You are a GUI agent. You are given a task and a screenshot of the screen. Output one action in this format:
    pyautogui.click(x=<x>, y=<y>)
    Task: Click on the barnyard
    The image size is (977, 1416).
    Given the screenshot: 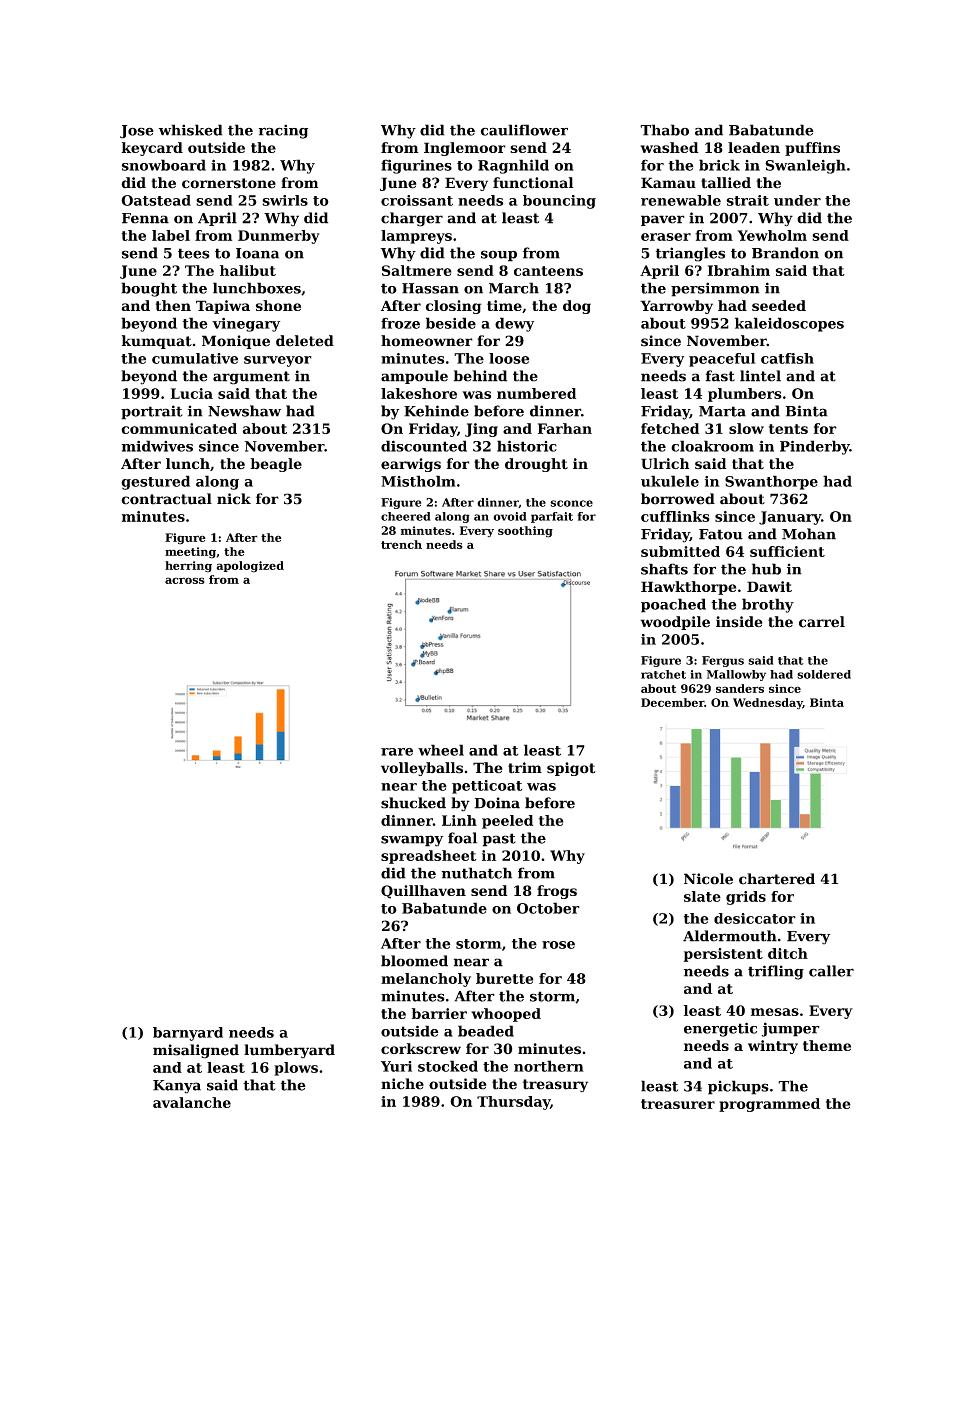 What is the action you would take?
    pyautogui.click(x=188, y=1034)
